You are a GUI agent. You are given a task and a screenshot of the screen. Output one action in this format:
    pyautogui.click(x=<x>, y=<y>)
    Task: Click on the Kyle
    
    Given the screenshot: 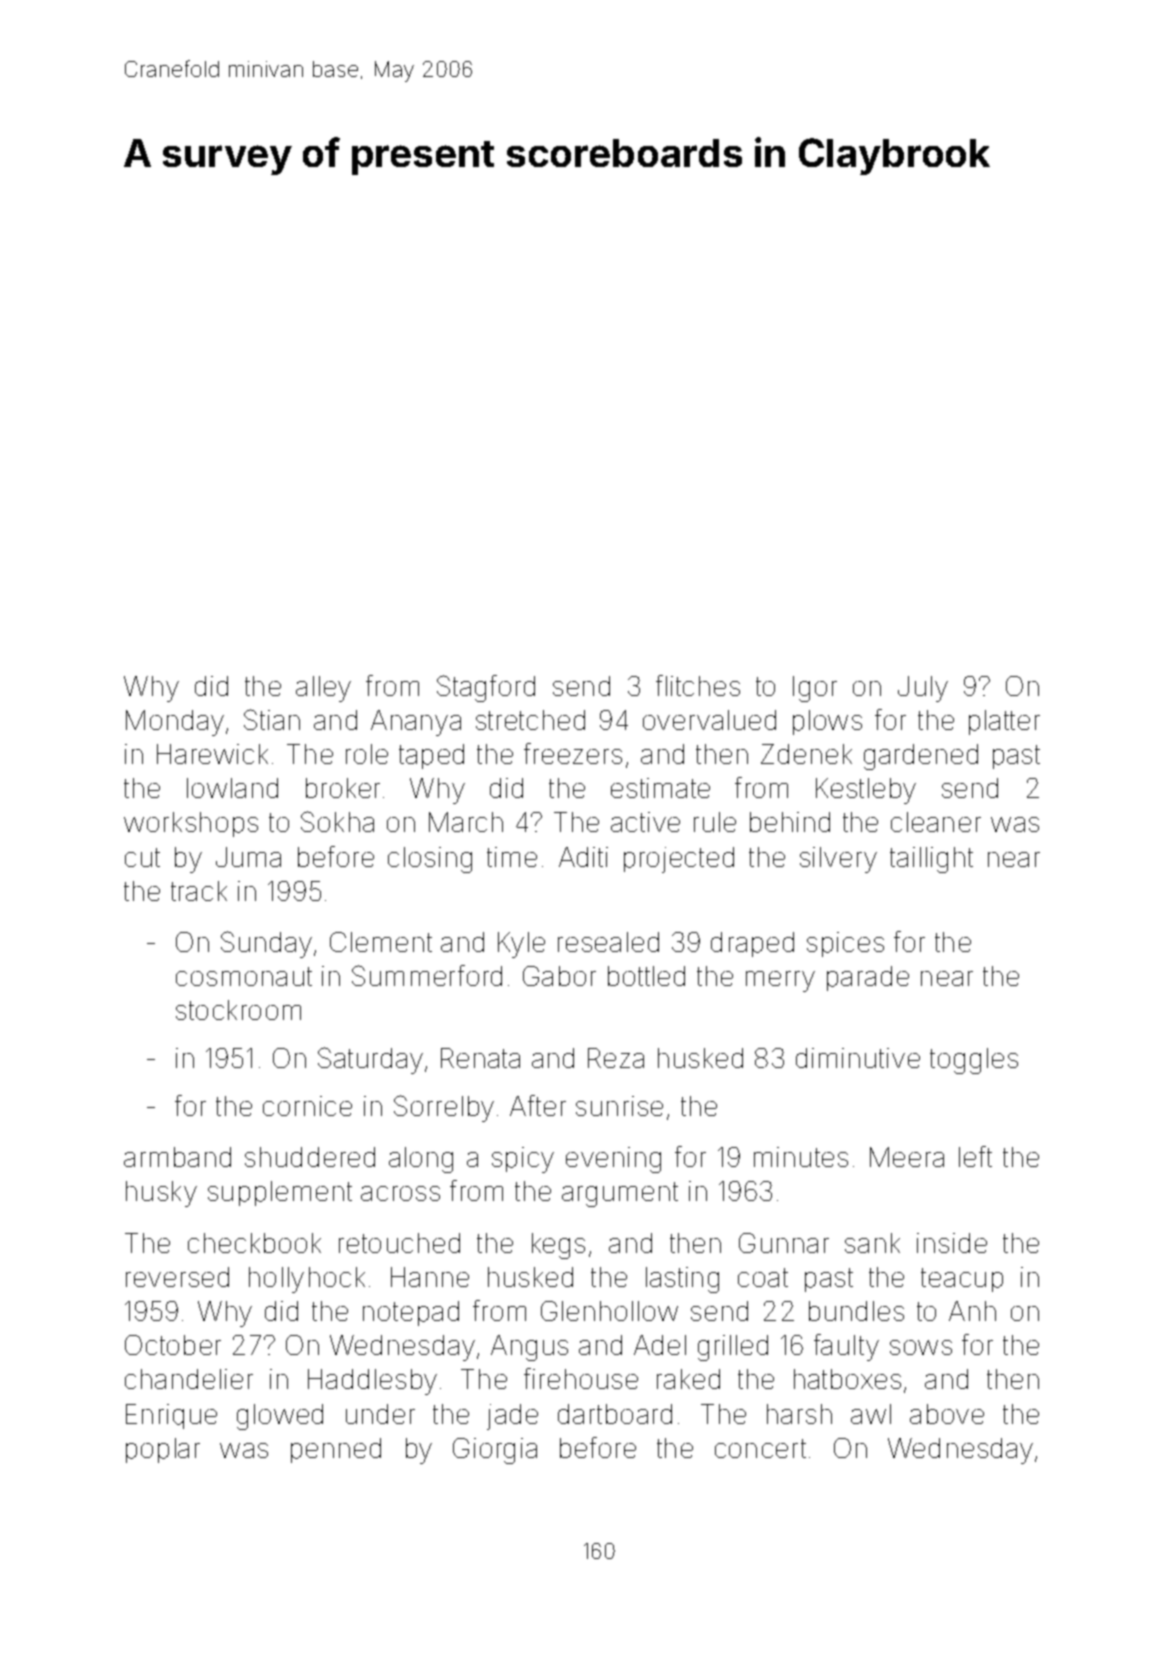 What is the action you would take?
    pyautogui.click(x=521, y=945)
